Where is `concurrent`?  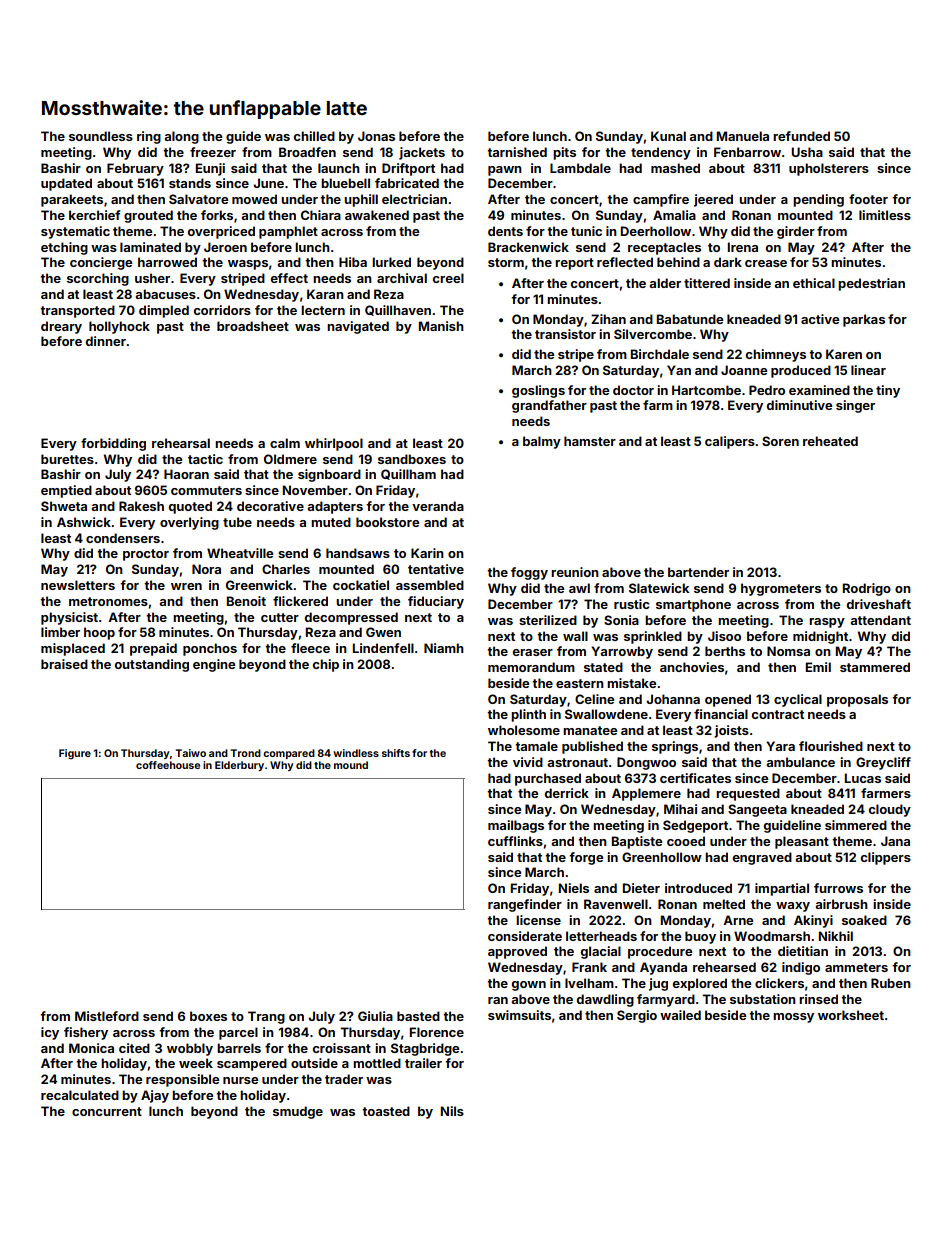
concurrent is located at coordinates (107, 1111).
